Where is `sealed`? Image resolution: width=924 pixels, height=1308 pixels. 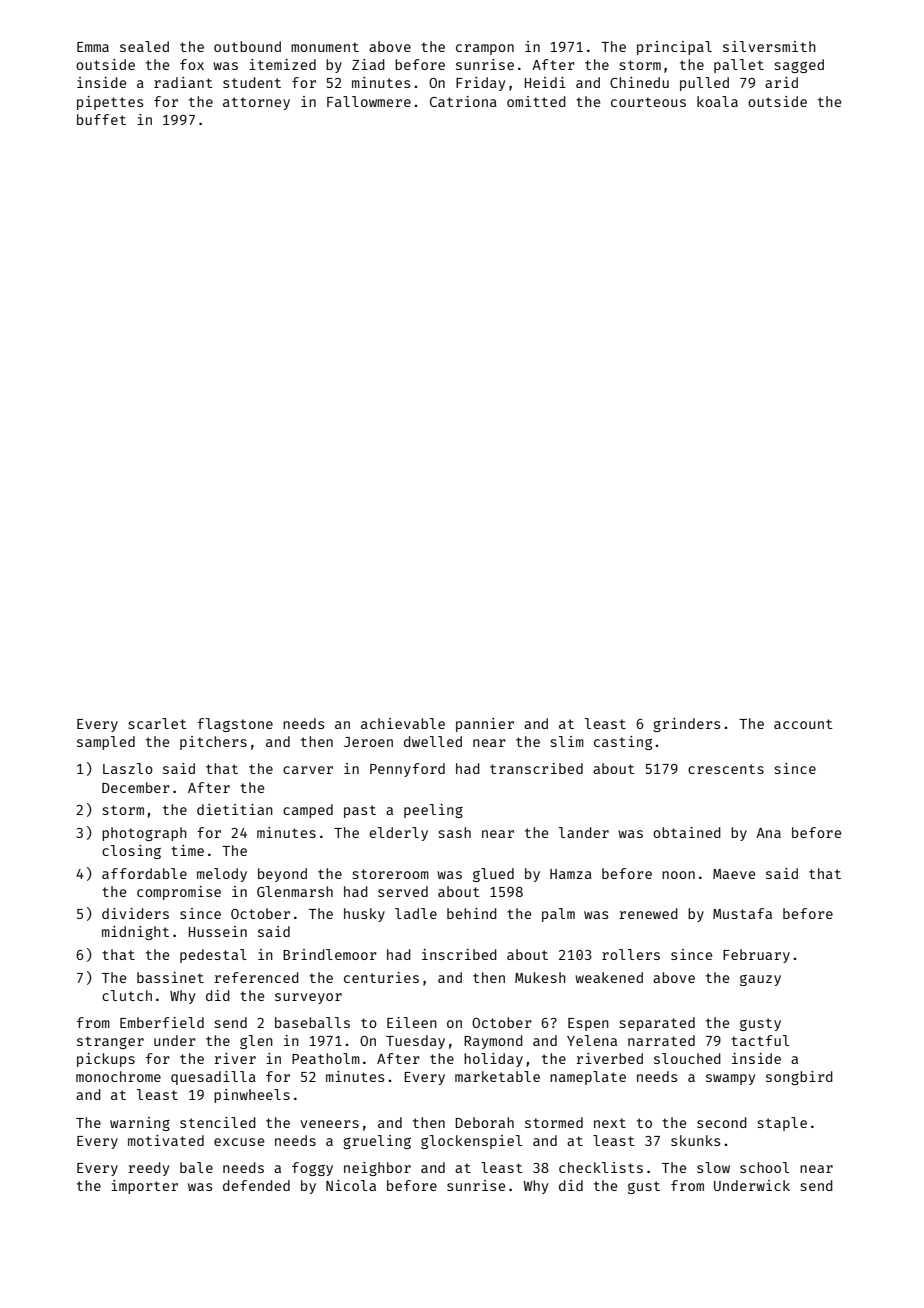 sealed is located at coordinates (144, 46).
